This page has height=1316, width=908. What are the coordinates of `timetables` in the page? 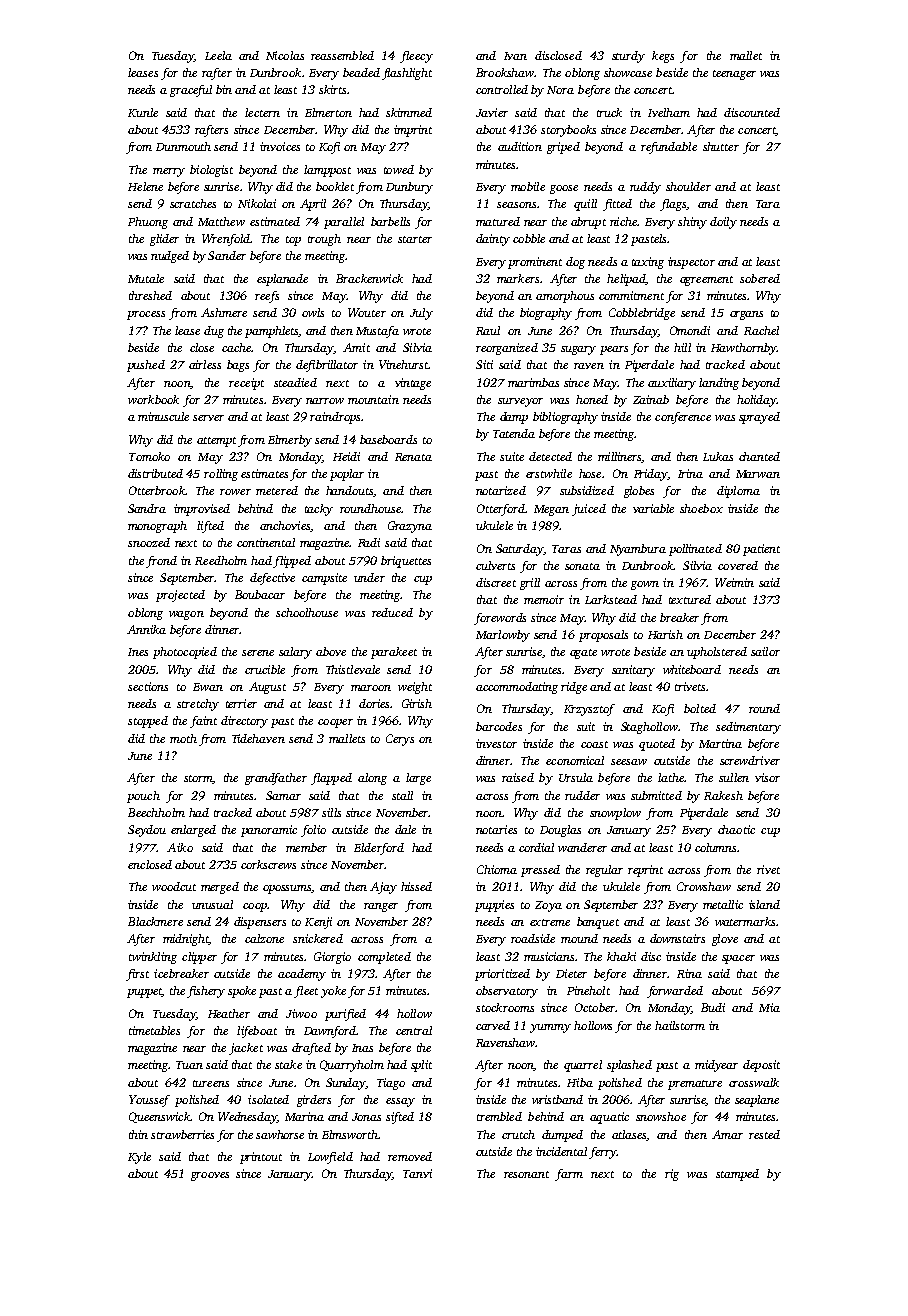 It's located at (154, 1030).
